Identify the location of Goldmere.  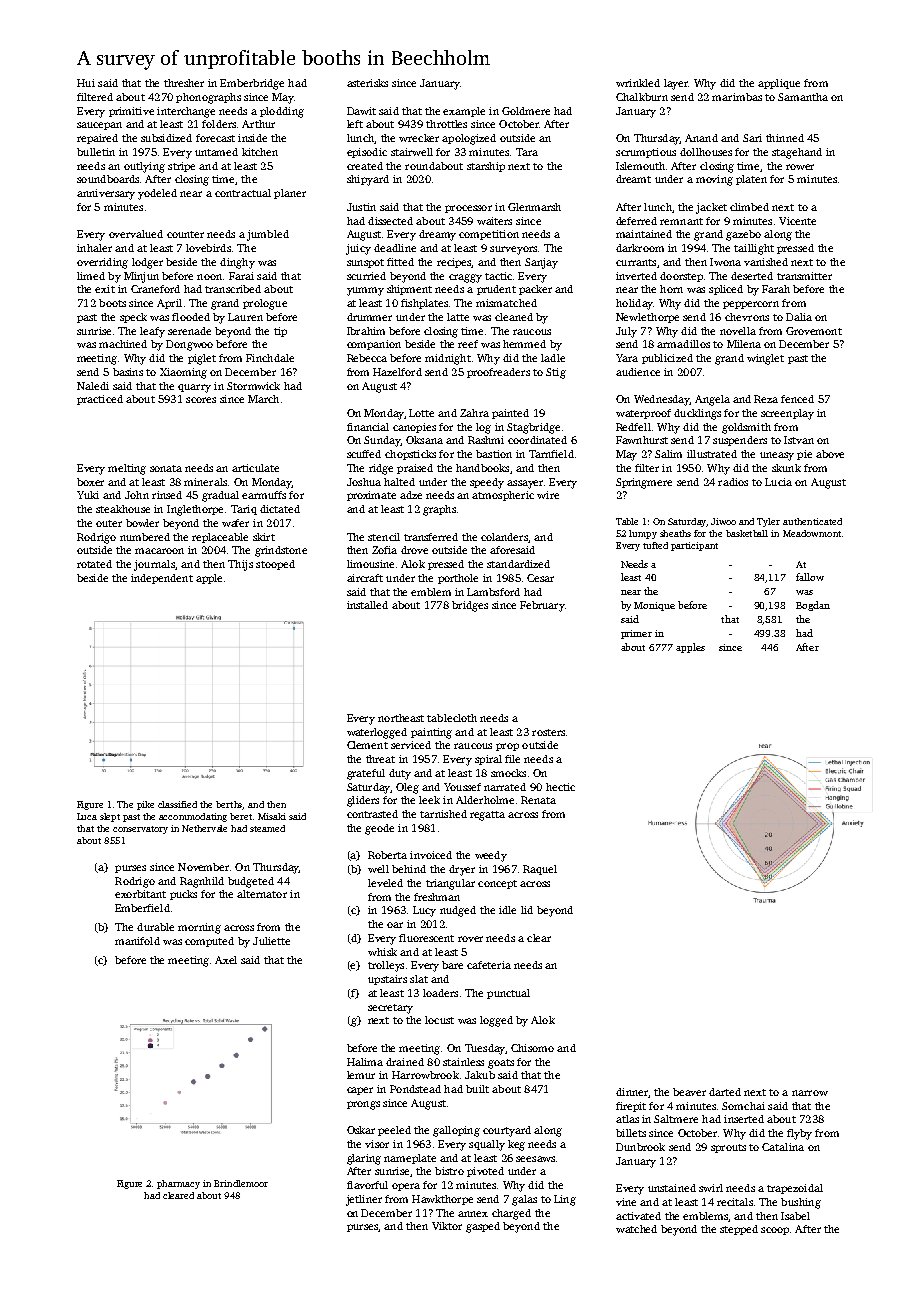
(526, 111).
